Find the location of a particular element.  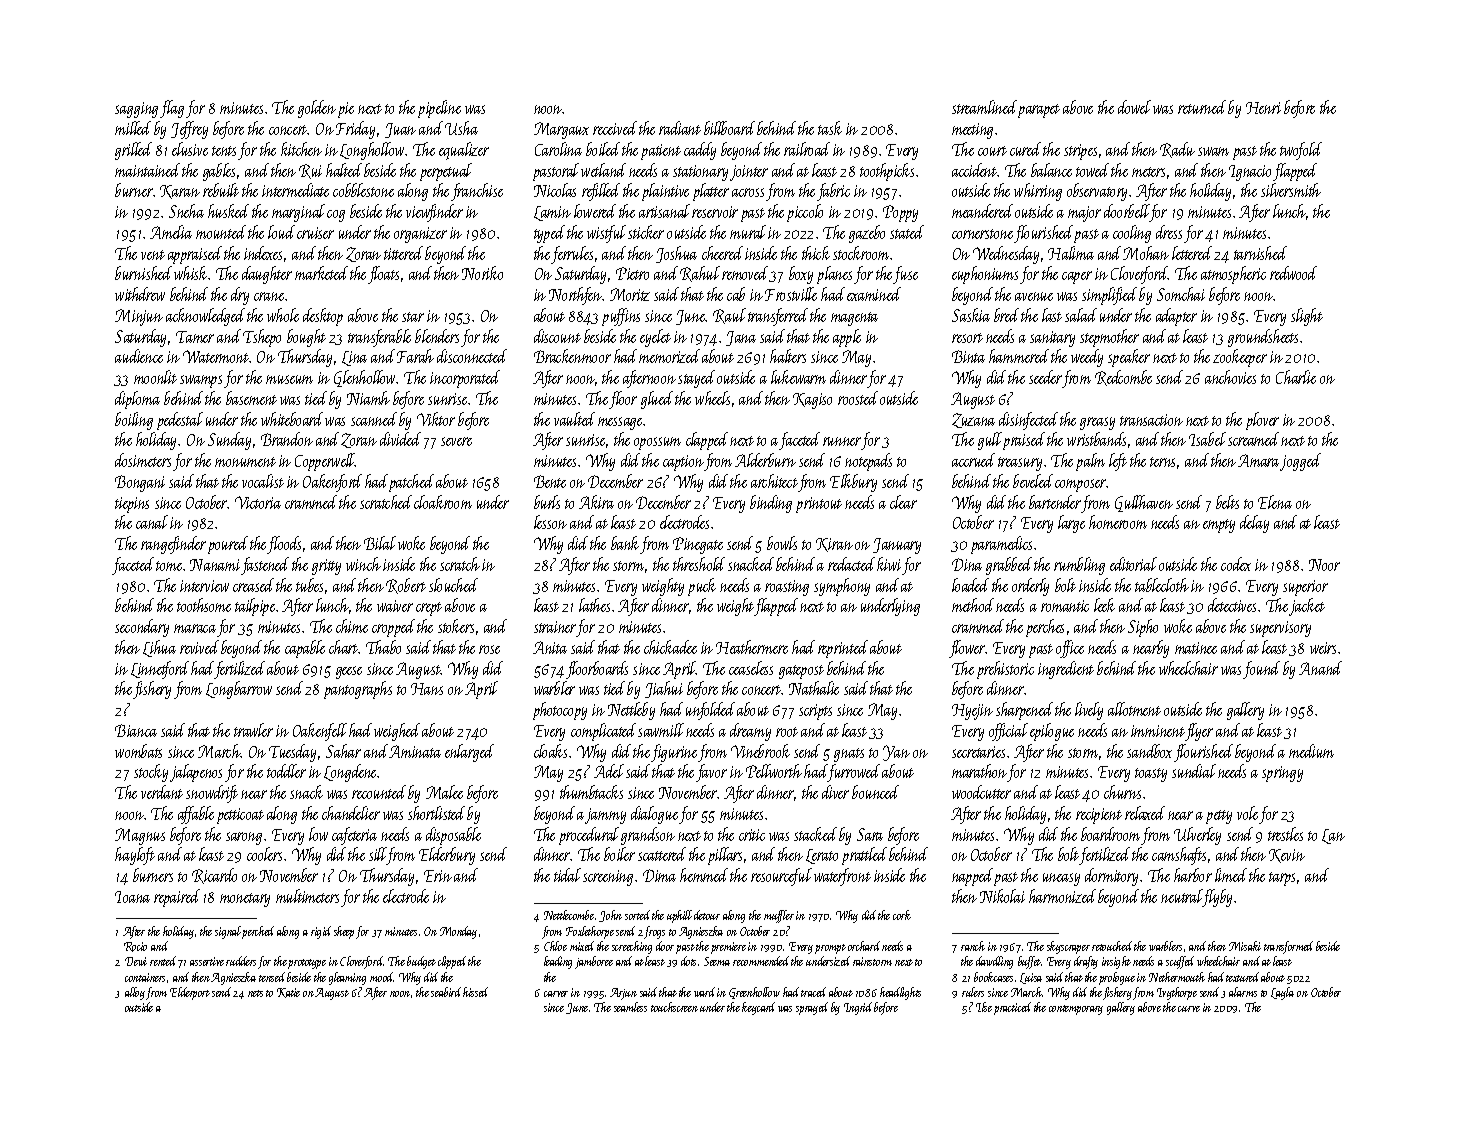

organizer is located at coordinates (420, 235).
